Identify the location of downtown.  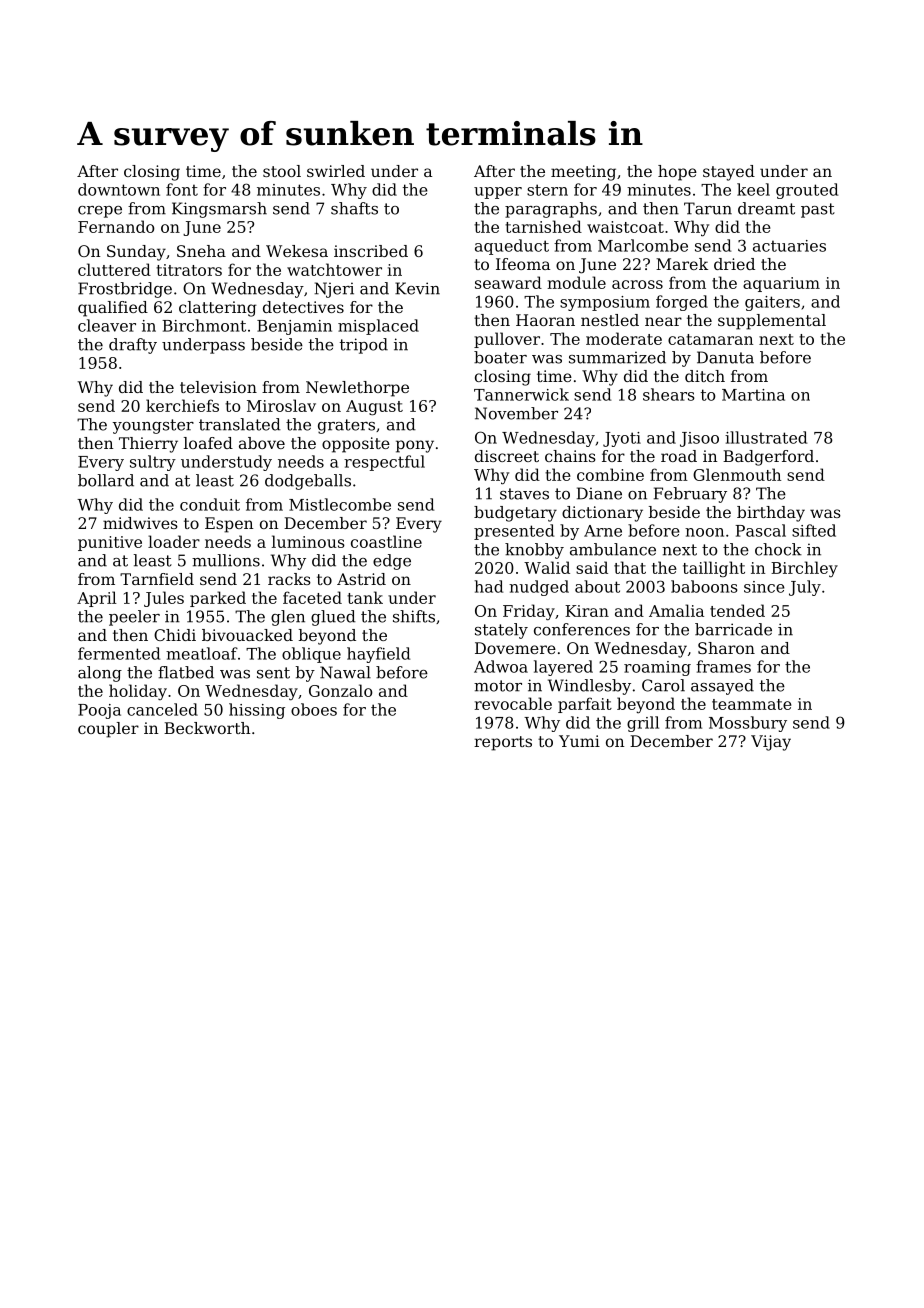
(119, 189).
